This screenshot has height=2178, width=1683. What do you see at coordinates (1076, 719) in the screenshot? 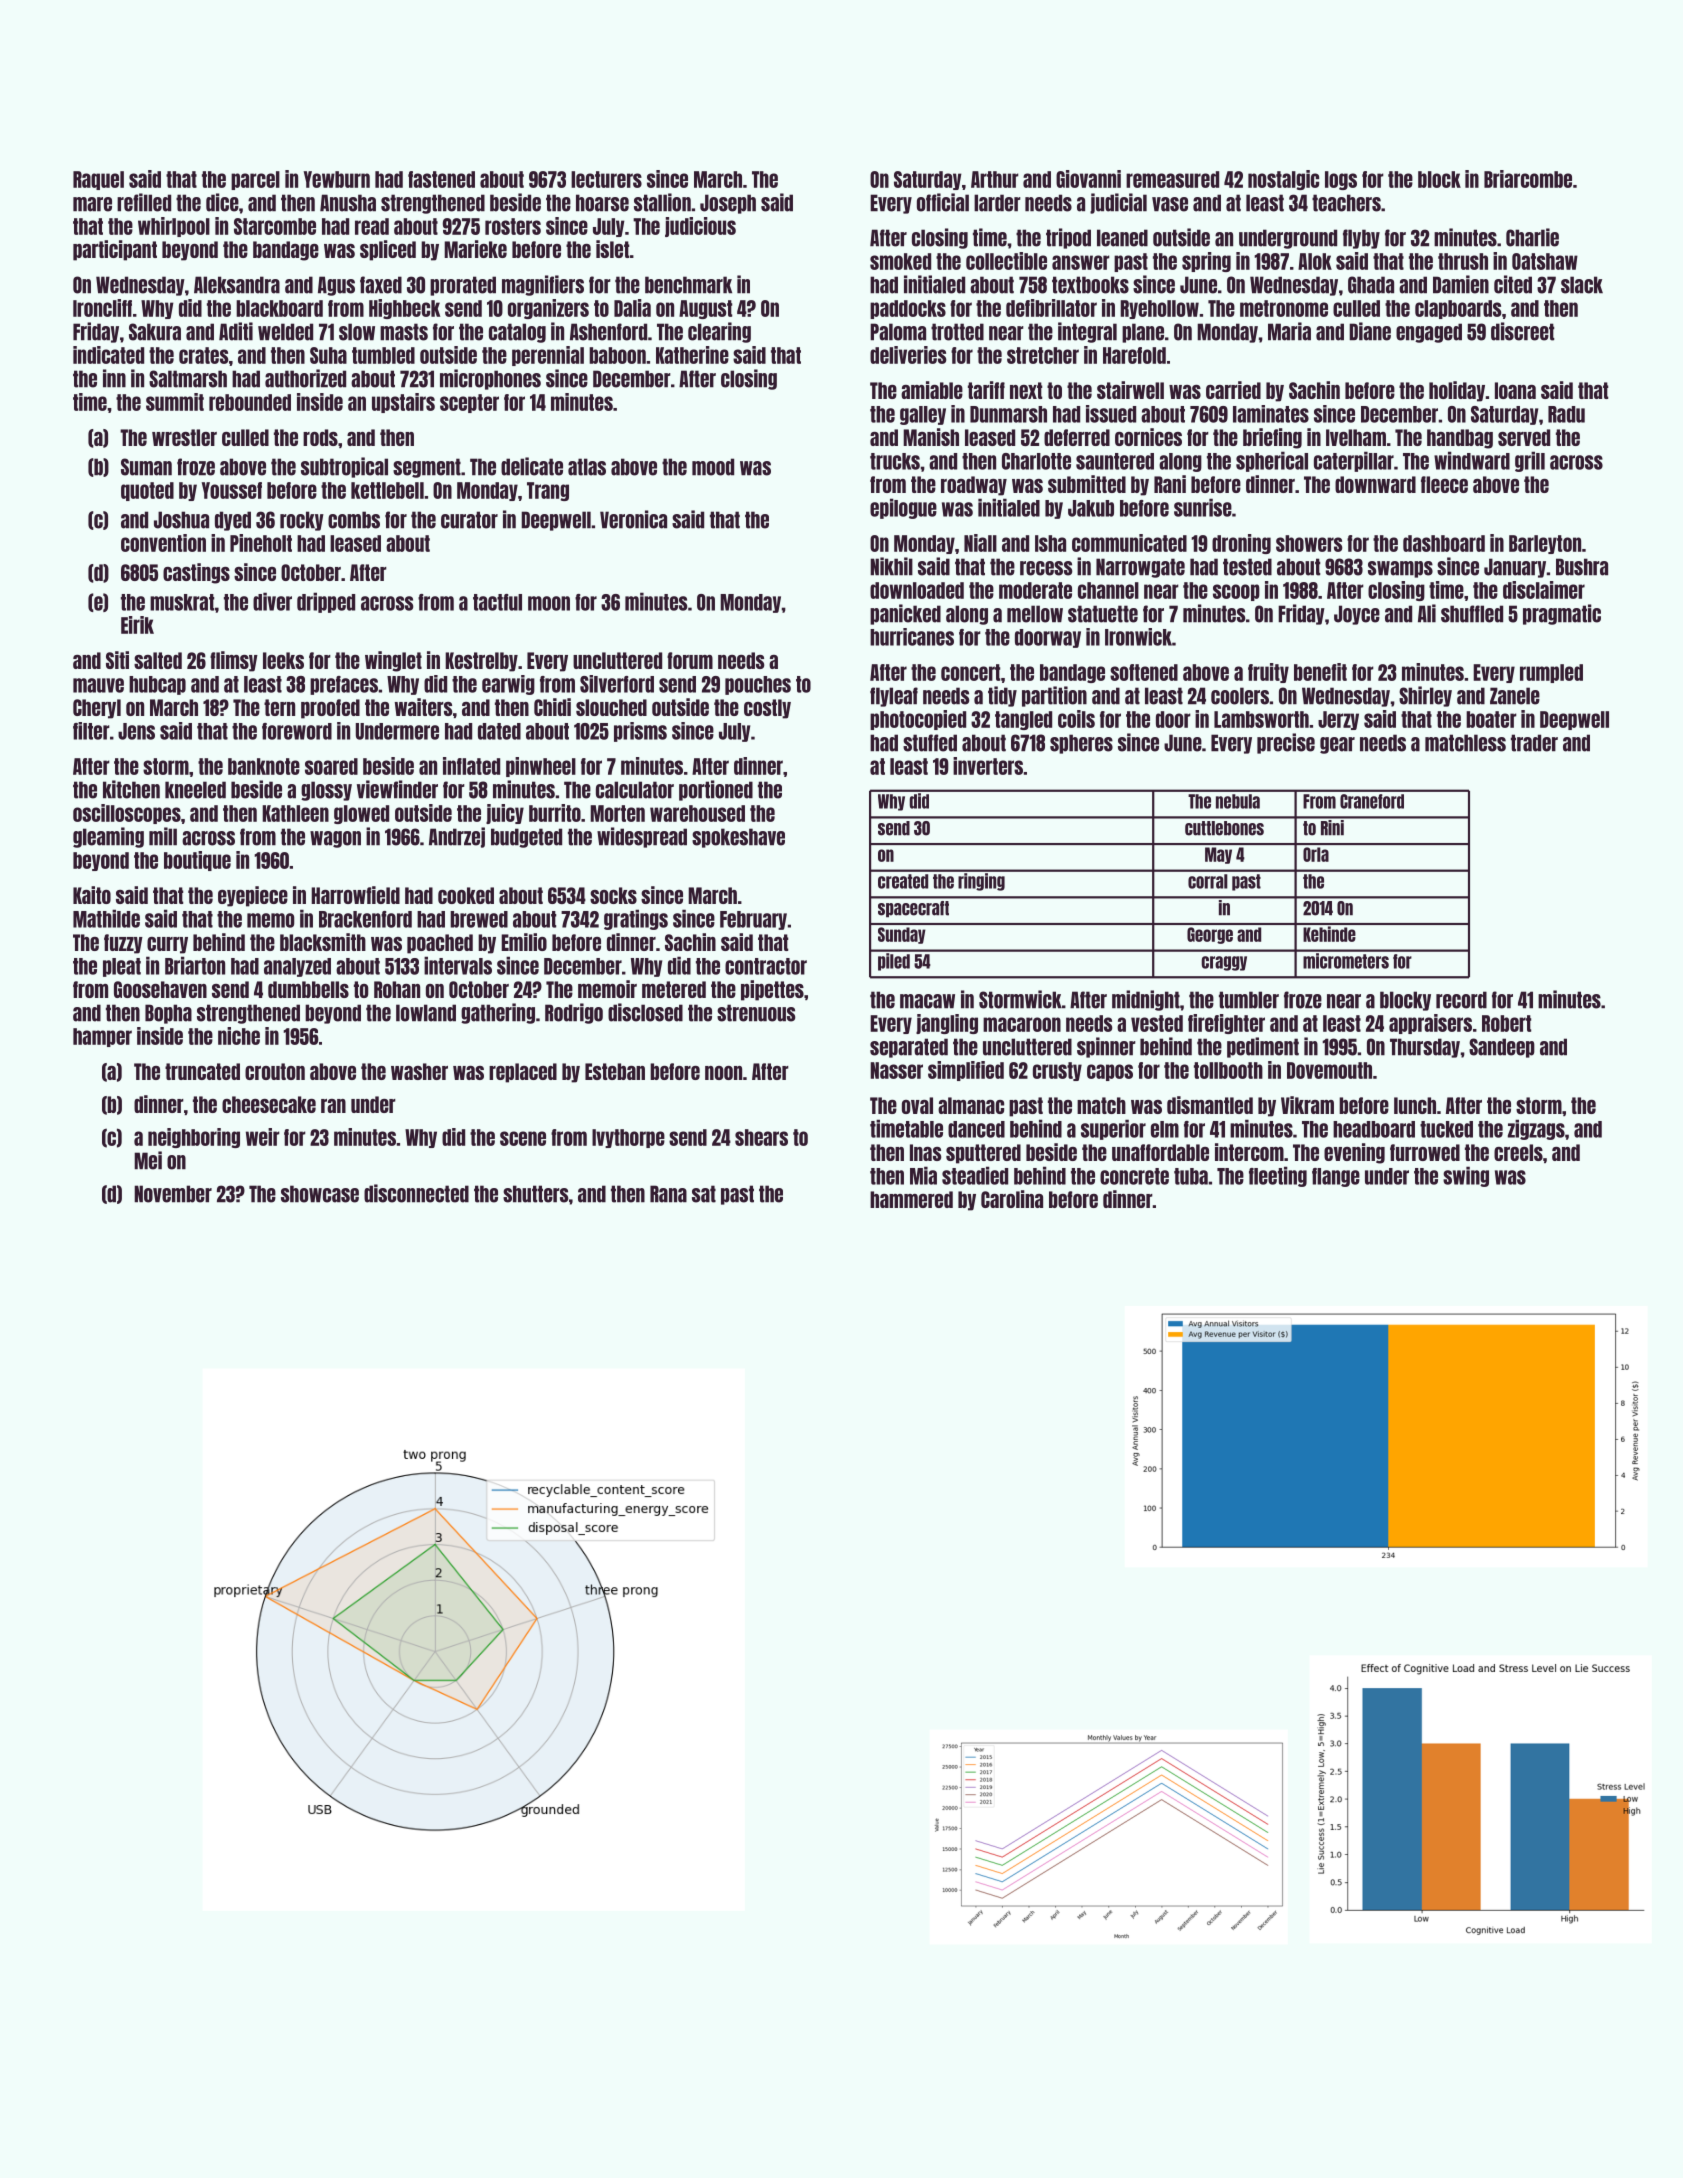
I see `coils` at bounding box center [1076, 719].
